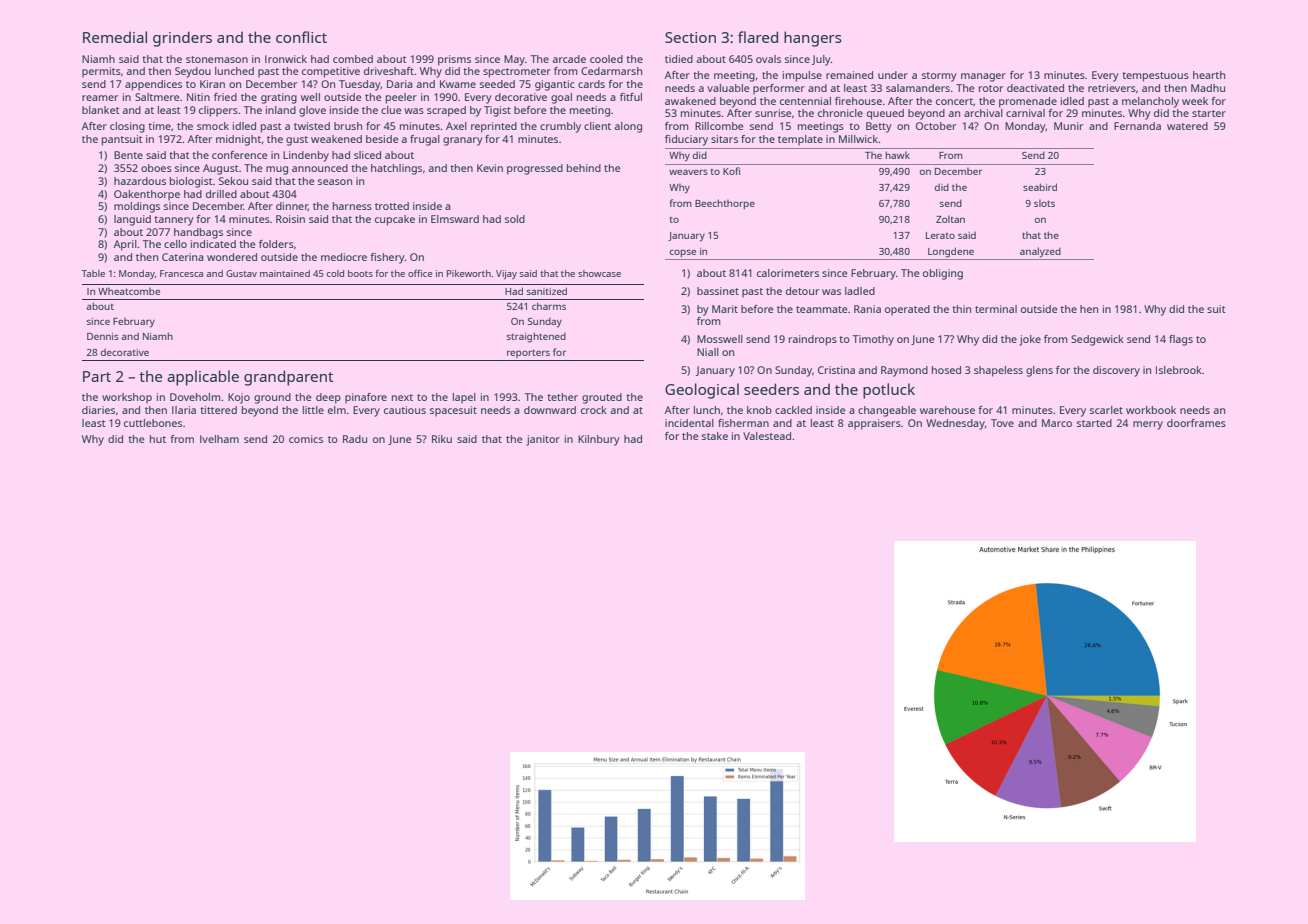  Describe the element at coordinates (1097, 340) in the screenshot. I see `Sedgewick` at that location.
